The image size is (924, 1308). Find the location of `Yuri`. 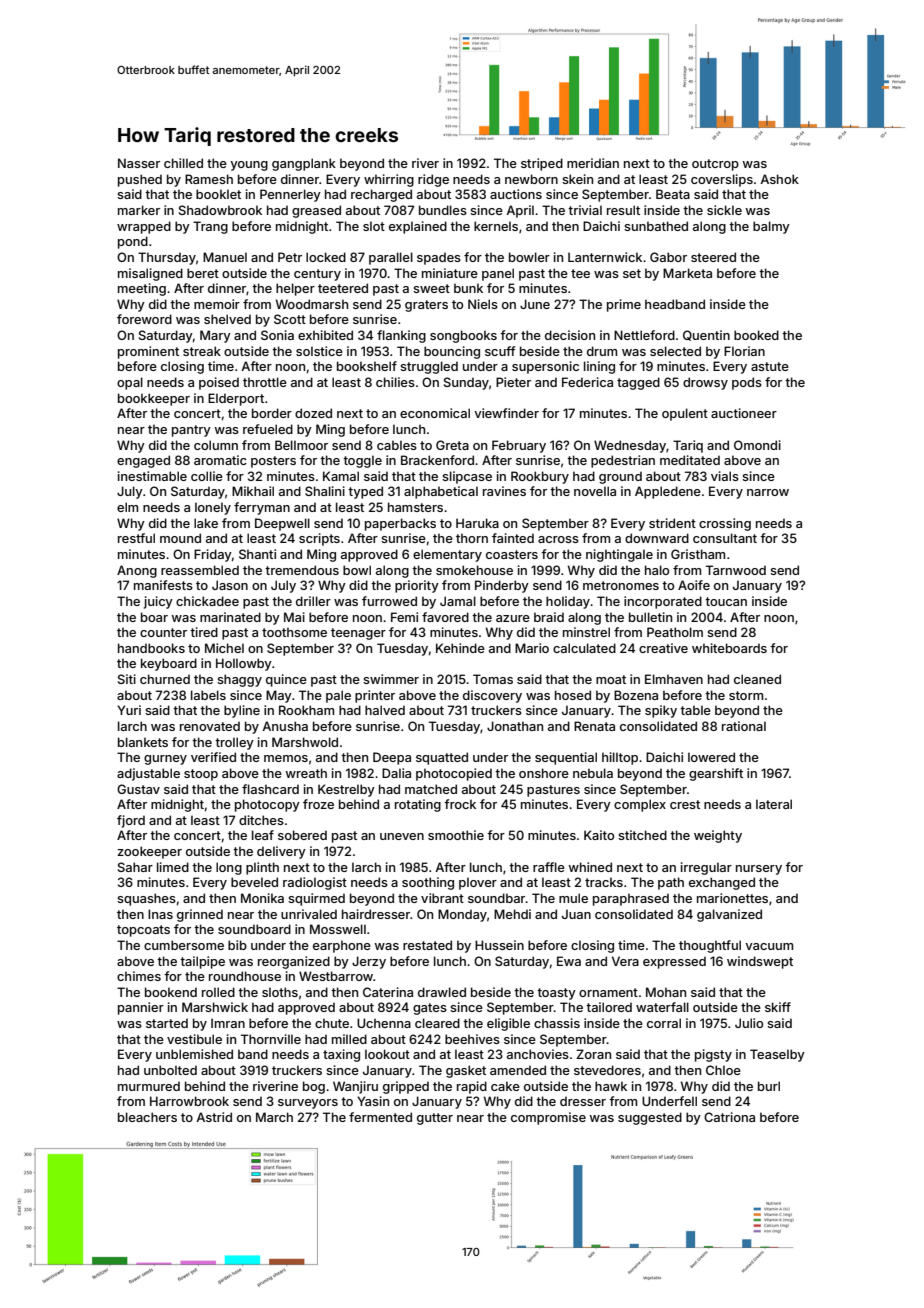

Yuri is located at coordinates (129, 710).
